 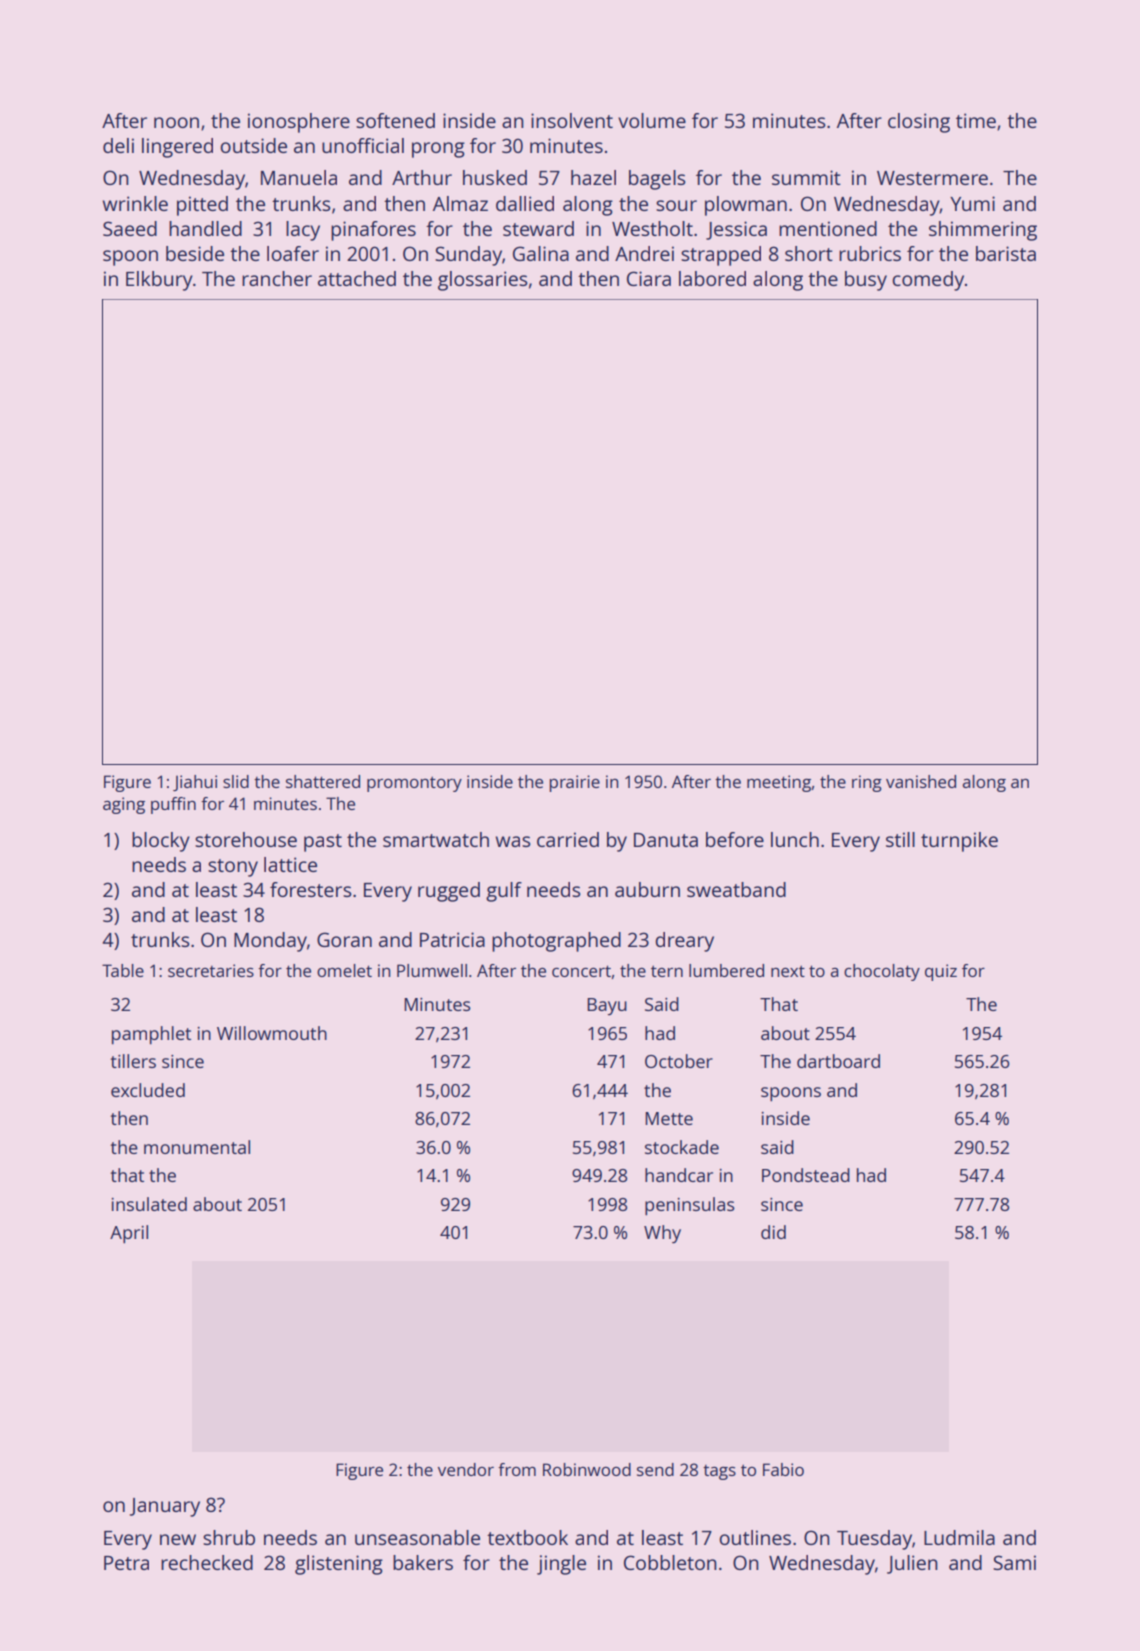 I want to click on from, so click(x=517, y=1469).
